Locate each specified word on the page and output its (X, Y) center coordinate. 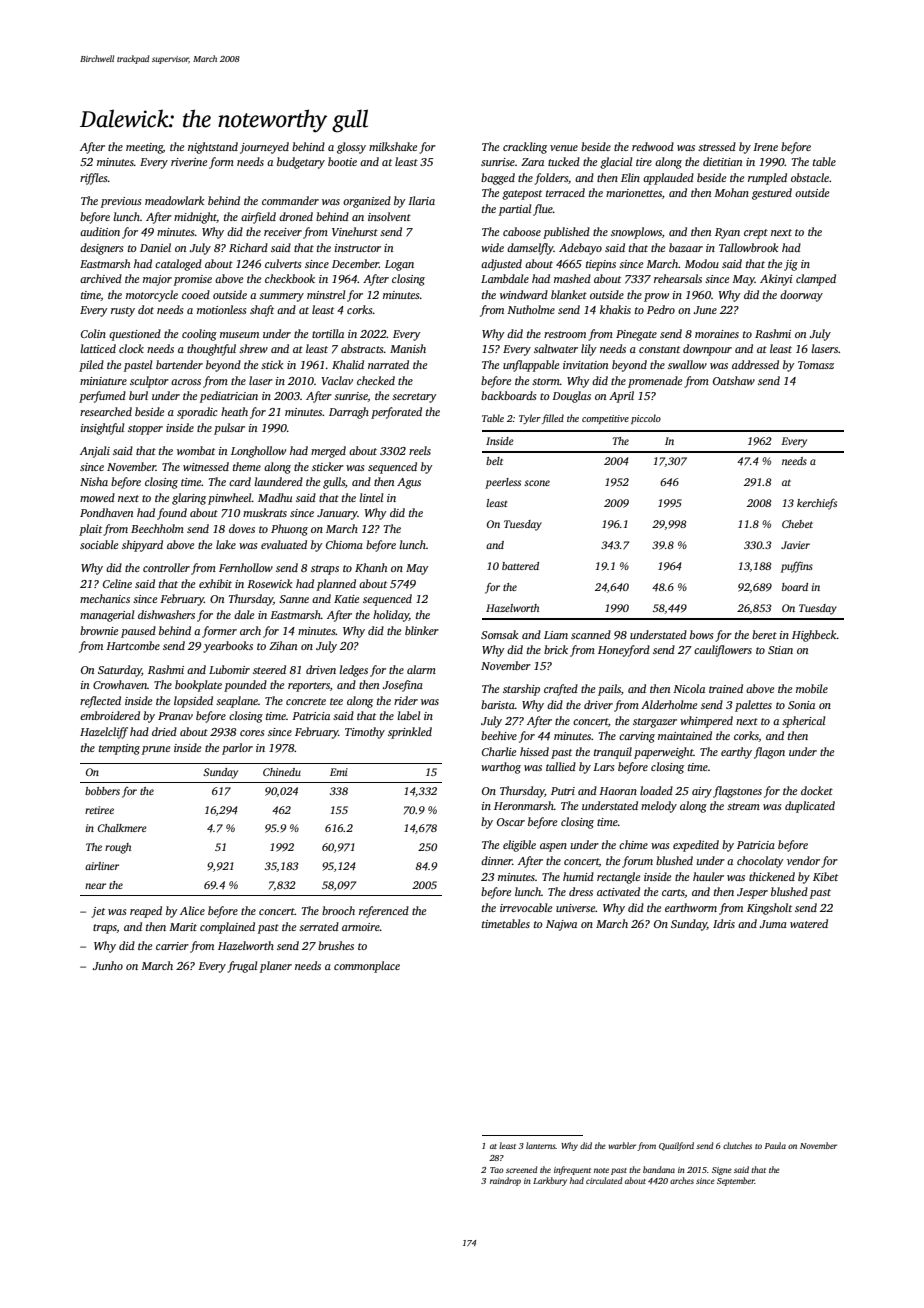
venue (564, 148)
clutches (737, 1145)
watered (809, 923)
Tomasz (816, 365)
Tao (497, 1170)
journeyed (264, 148)
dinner (496, 860)
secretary (414, 398)
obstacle (810, 177)
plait (90, 530)
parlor (237, 749)
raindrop (505, 1181)
